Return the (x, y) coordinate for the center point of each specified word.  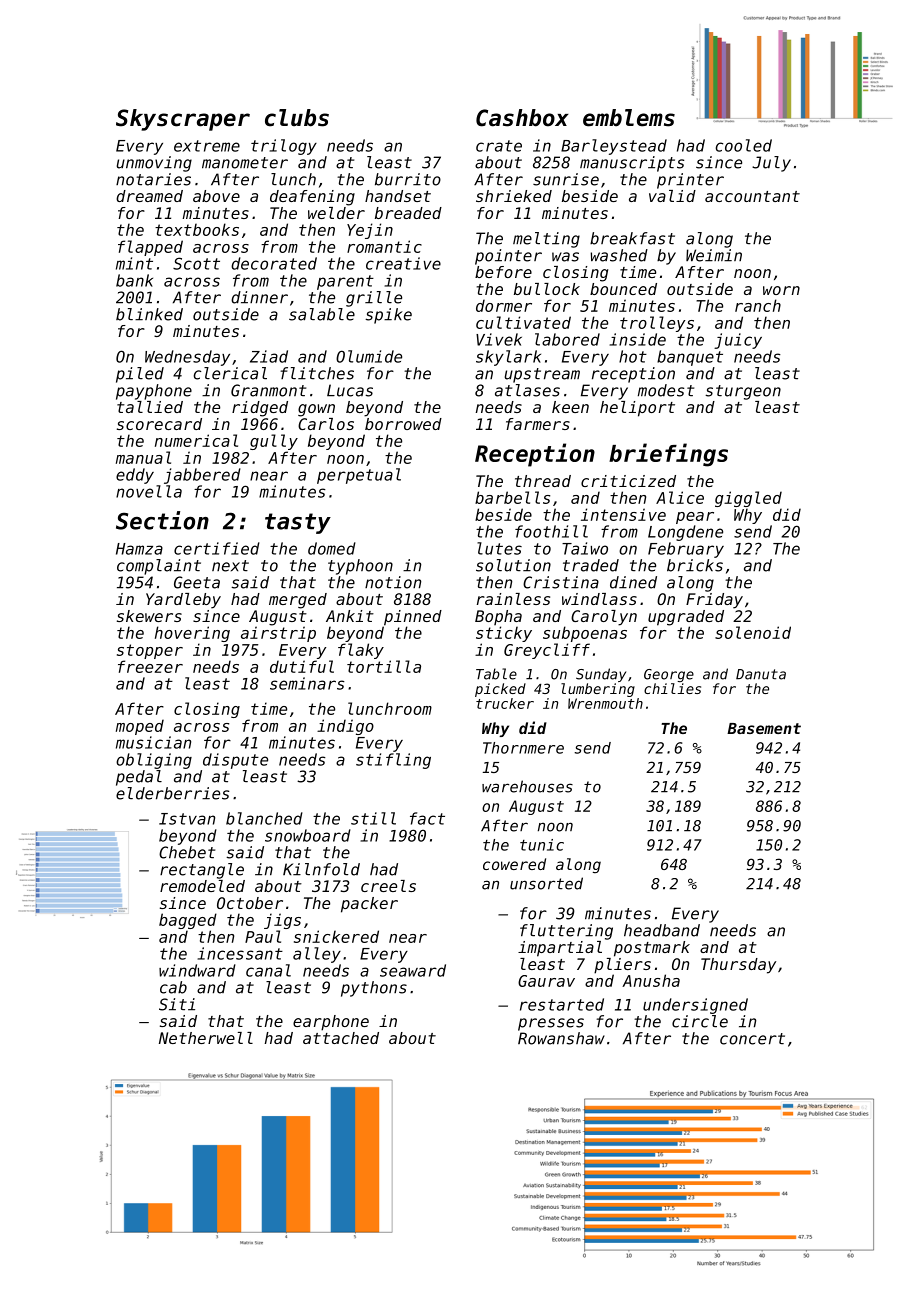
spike (388, 316)
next (230, 566)
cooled (744, 145)
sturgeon (743, 392)
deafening (312, 198)
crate (499, 146)
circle (700, 1021)
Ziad (269, 356)
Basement (764, 728)
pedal (139, 778)
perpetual (359, 476)
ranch (758, 305)
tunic (542, 845)
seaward (413, 970)
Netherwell (206, 1038)
